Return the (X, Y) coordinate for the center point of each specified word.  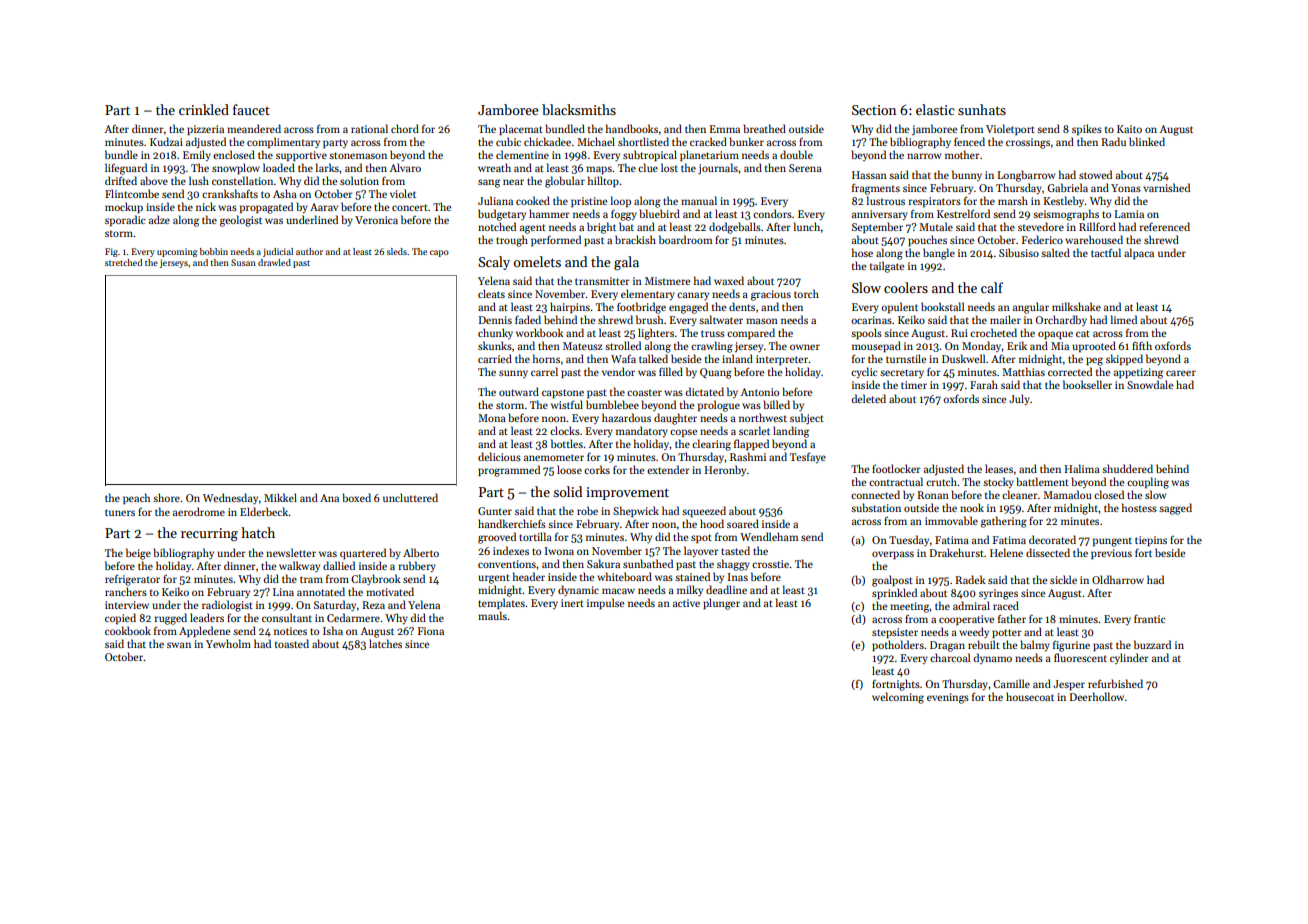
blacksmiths (579, 109)
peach (136, 498)
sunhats (982, 109)
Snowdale (1150, 384)
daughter (675, 419)
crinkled (204, 109)
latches (385, 643)
